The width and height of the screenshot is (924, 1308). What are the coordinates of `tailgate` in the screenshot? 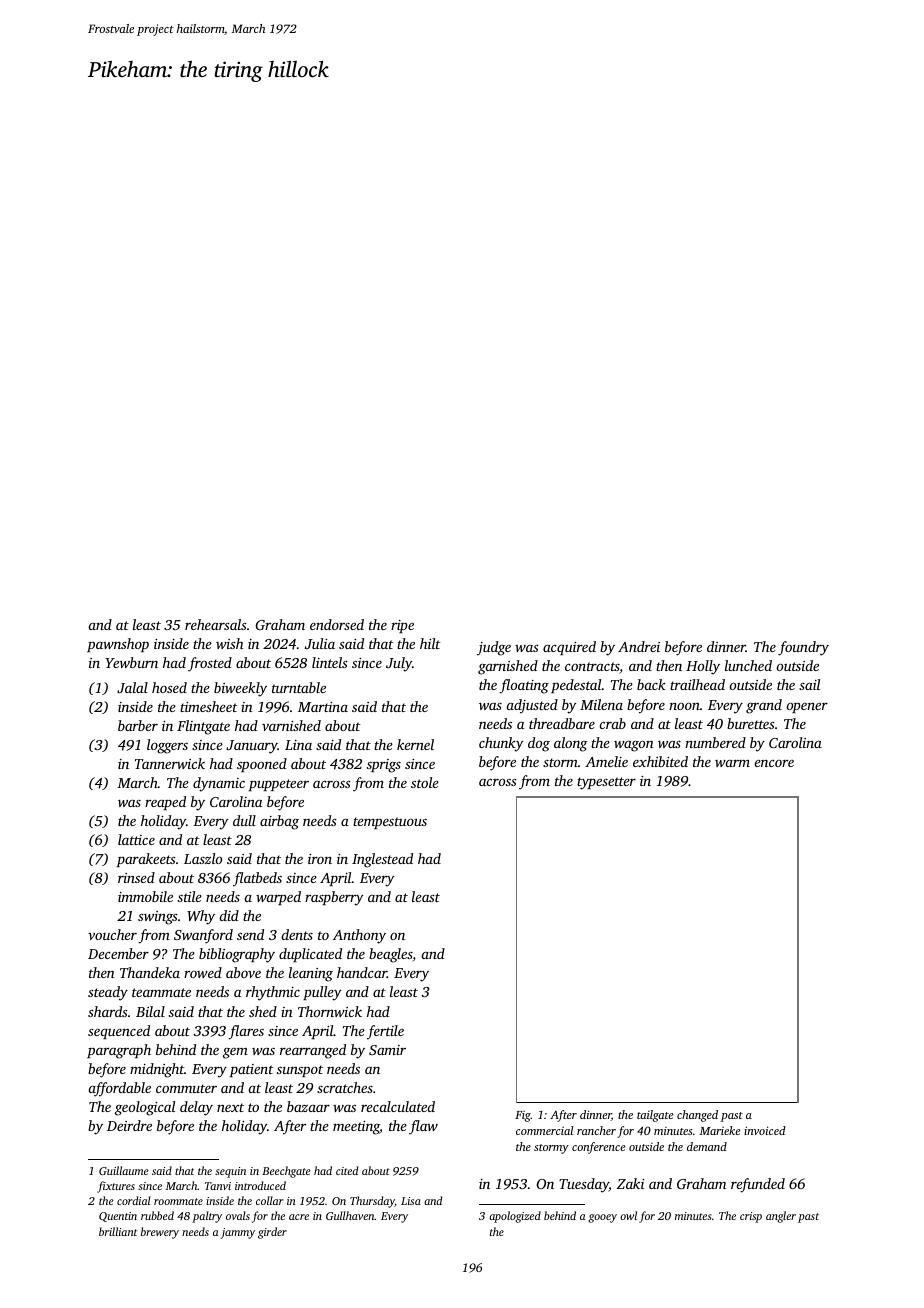 It's located at (655, 1116).
